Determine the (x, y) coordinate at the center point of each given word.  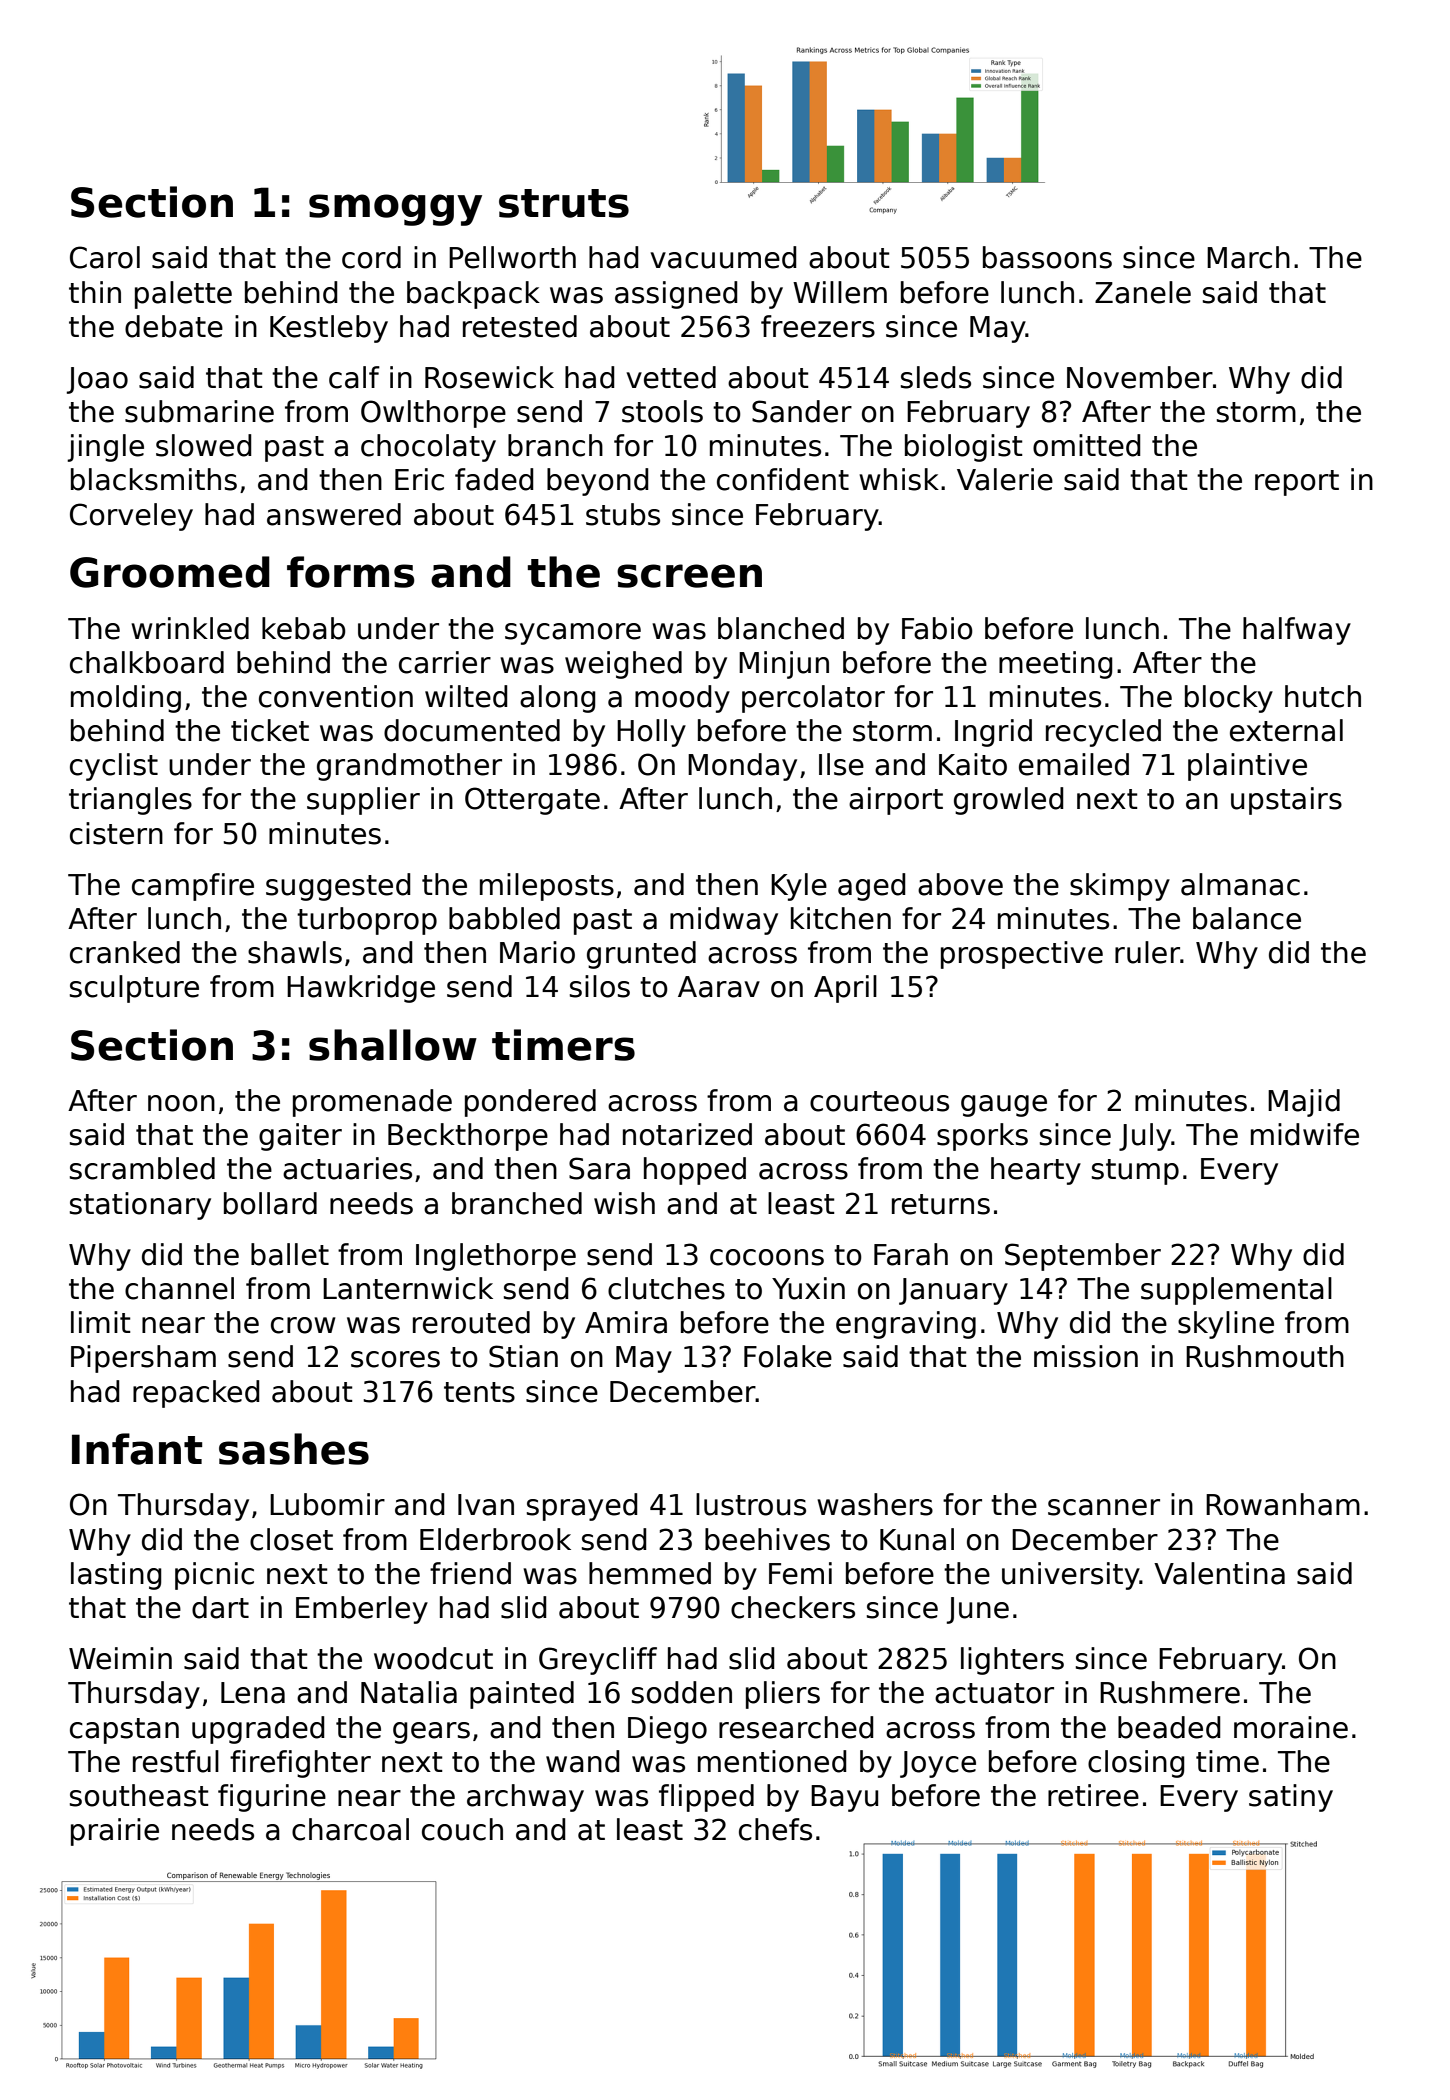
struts (564, 203)
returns (941, 1204)
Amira (626, 1322)
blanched (781, 628)
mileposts (547, 887)
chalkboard (147, 662)
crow (303, 1325)
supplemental (1236, 1291)
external (1286, 730)
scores (395, 1359)
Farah (911, 1254)
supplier (363, 801)
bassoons (1047, 257)
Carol (105, 257)
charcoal (350, 1829)
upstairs (1286, 801)
